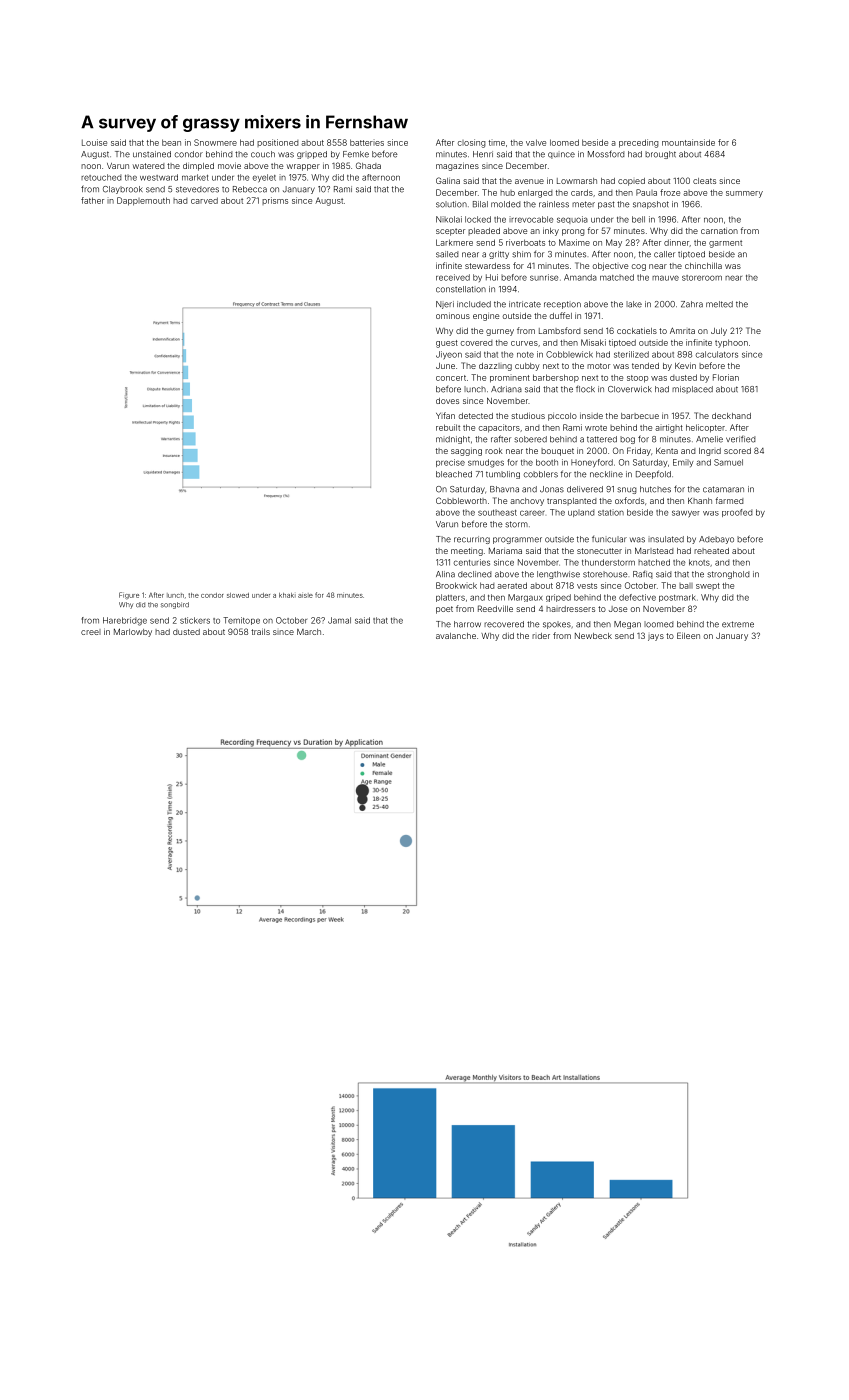 The height and width of the document is (1400, 849). Describe the element at coordinates (238, 595) in the document. I see `slowed` at that location.
